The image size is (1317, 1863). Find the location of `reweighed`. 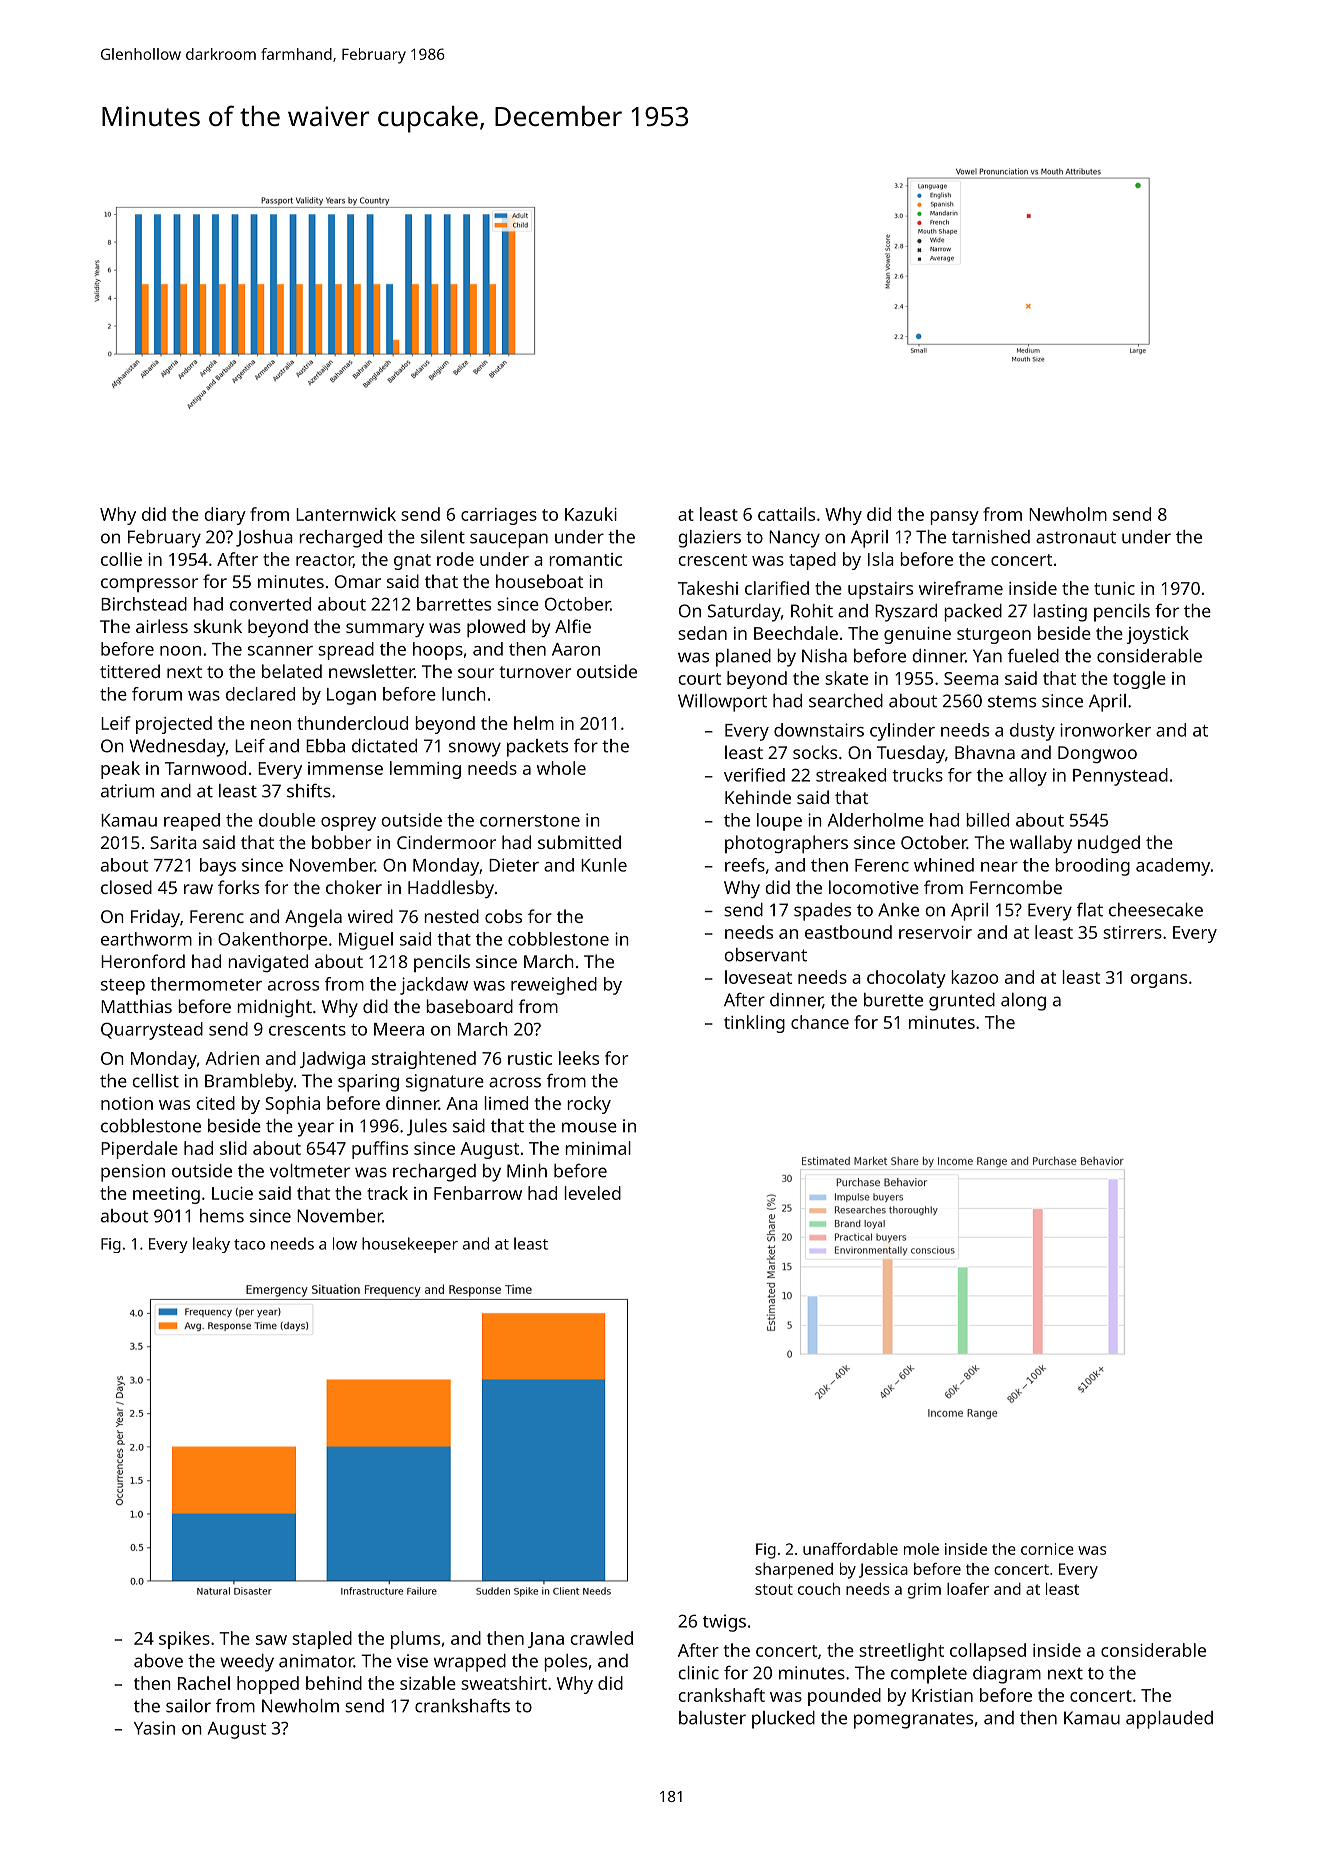

reweighed is located at coordinates (554, 986).
